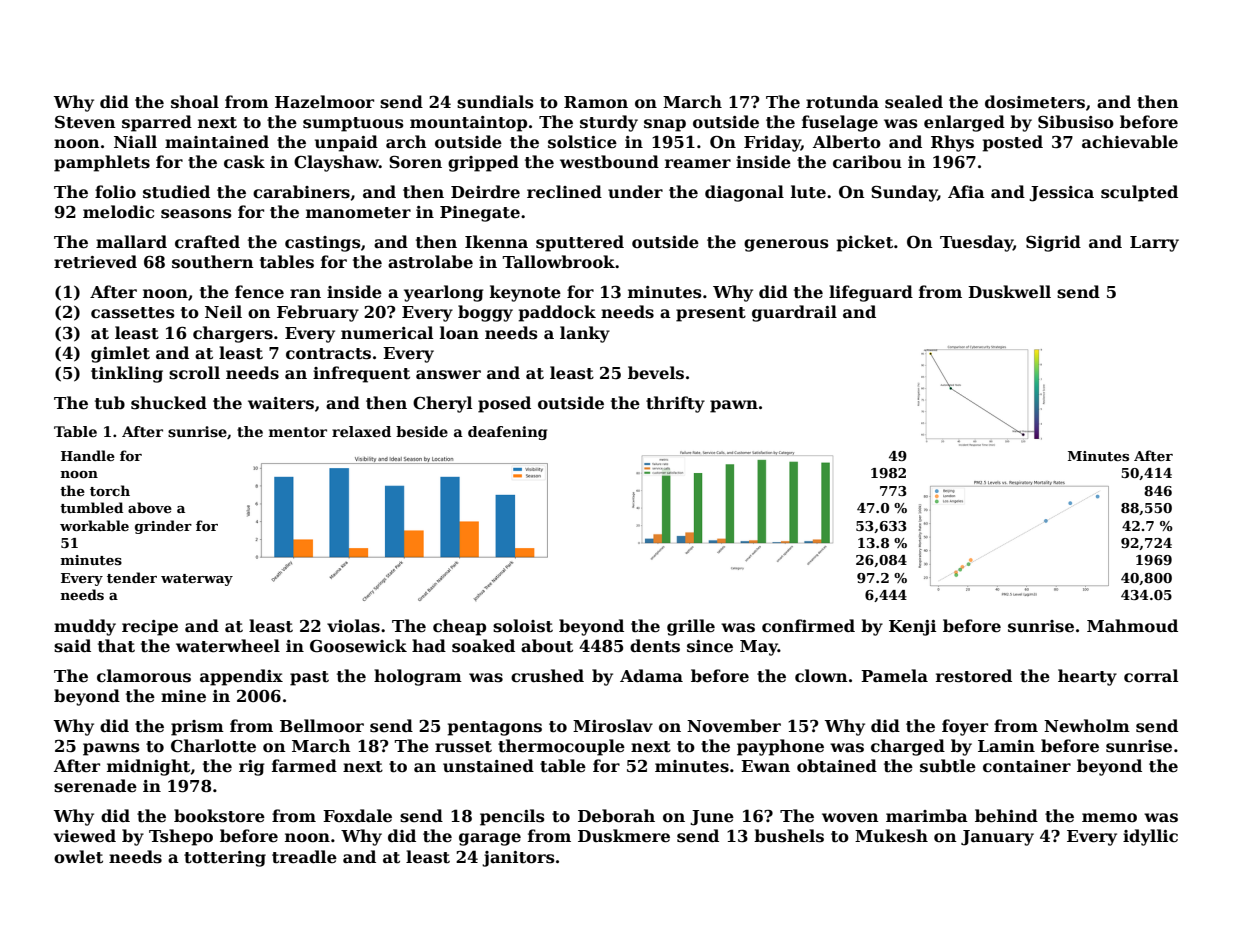  Describe the element at coordinates (518, 859) in the page. I see `janitors` at that location.
